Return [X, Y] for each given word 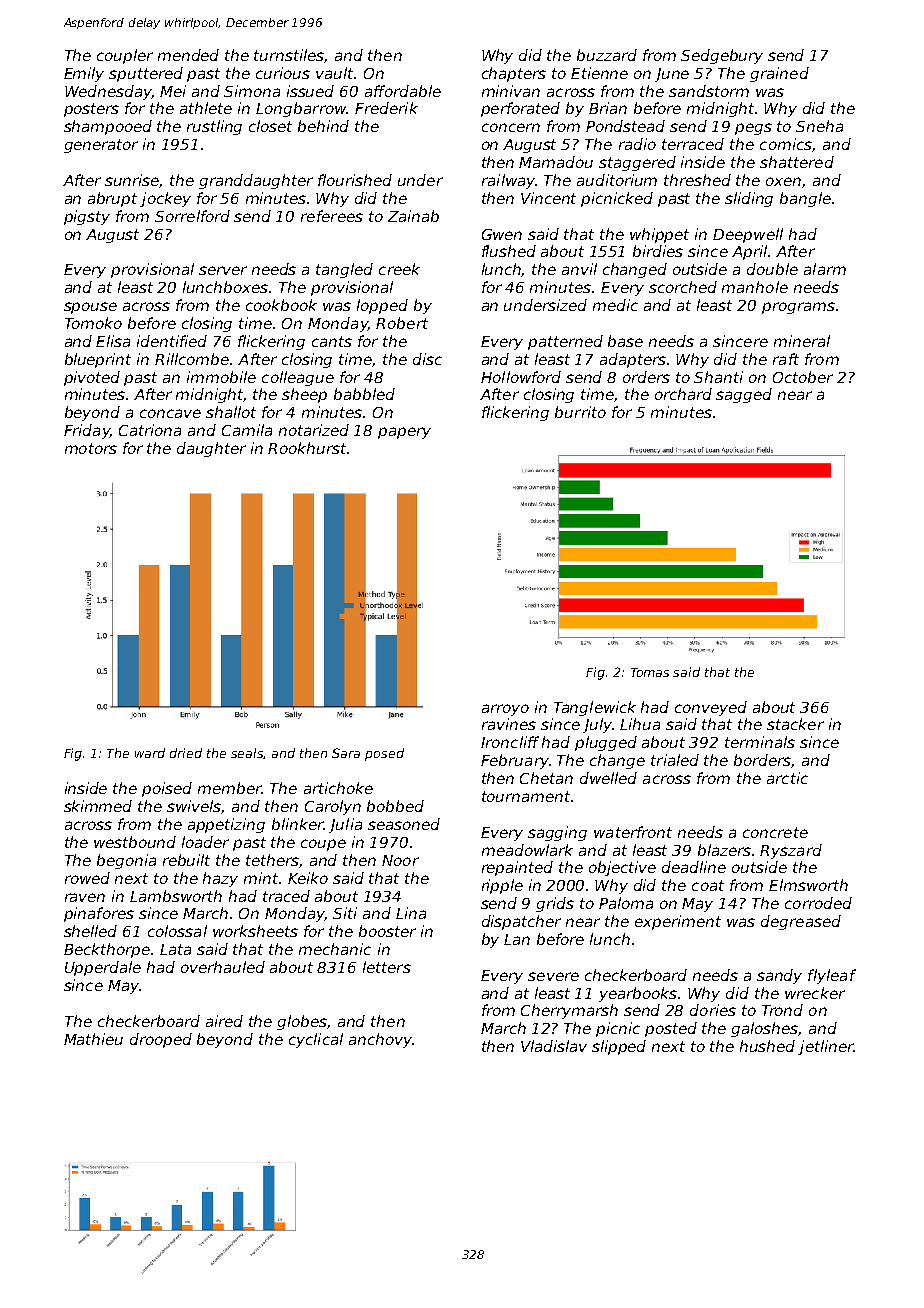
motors [91, 448]
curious [283, 73]
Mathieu [93, 1039]
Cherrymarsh [569, 1011]
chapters [514, 74]
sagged [744, 395]
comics [786, 144]
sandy [779, 976]
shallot [231, 412]
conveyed [711, 708]
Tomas [650, 672]
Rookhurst [307, 448]
